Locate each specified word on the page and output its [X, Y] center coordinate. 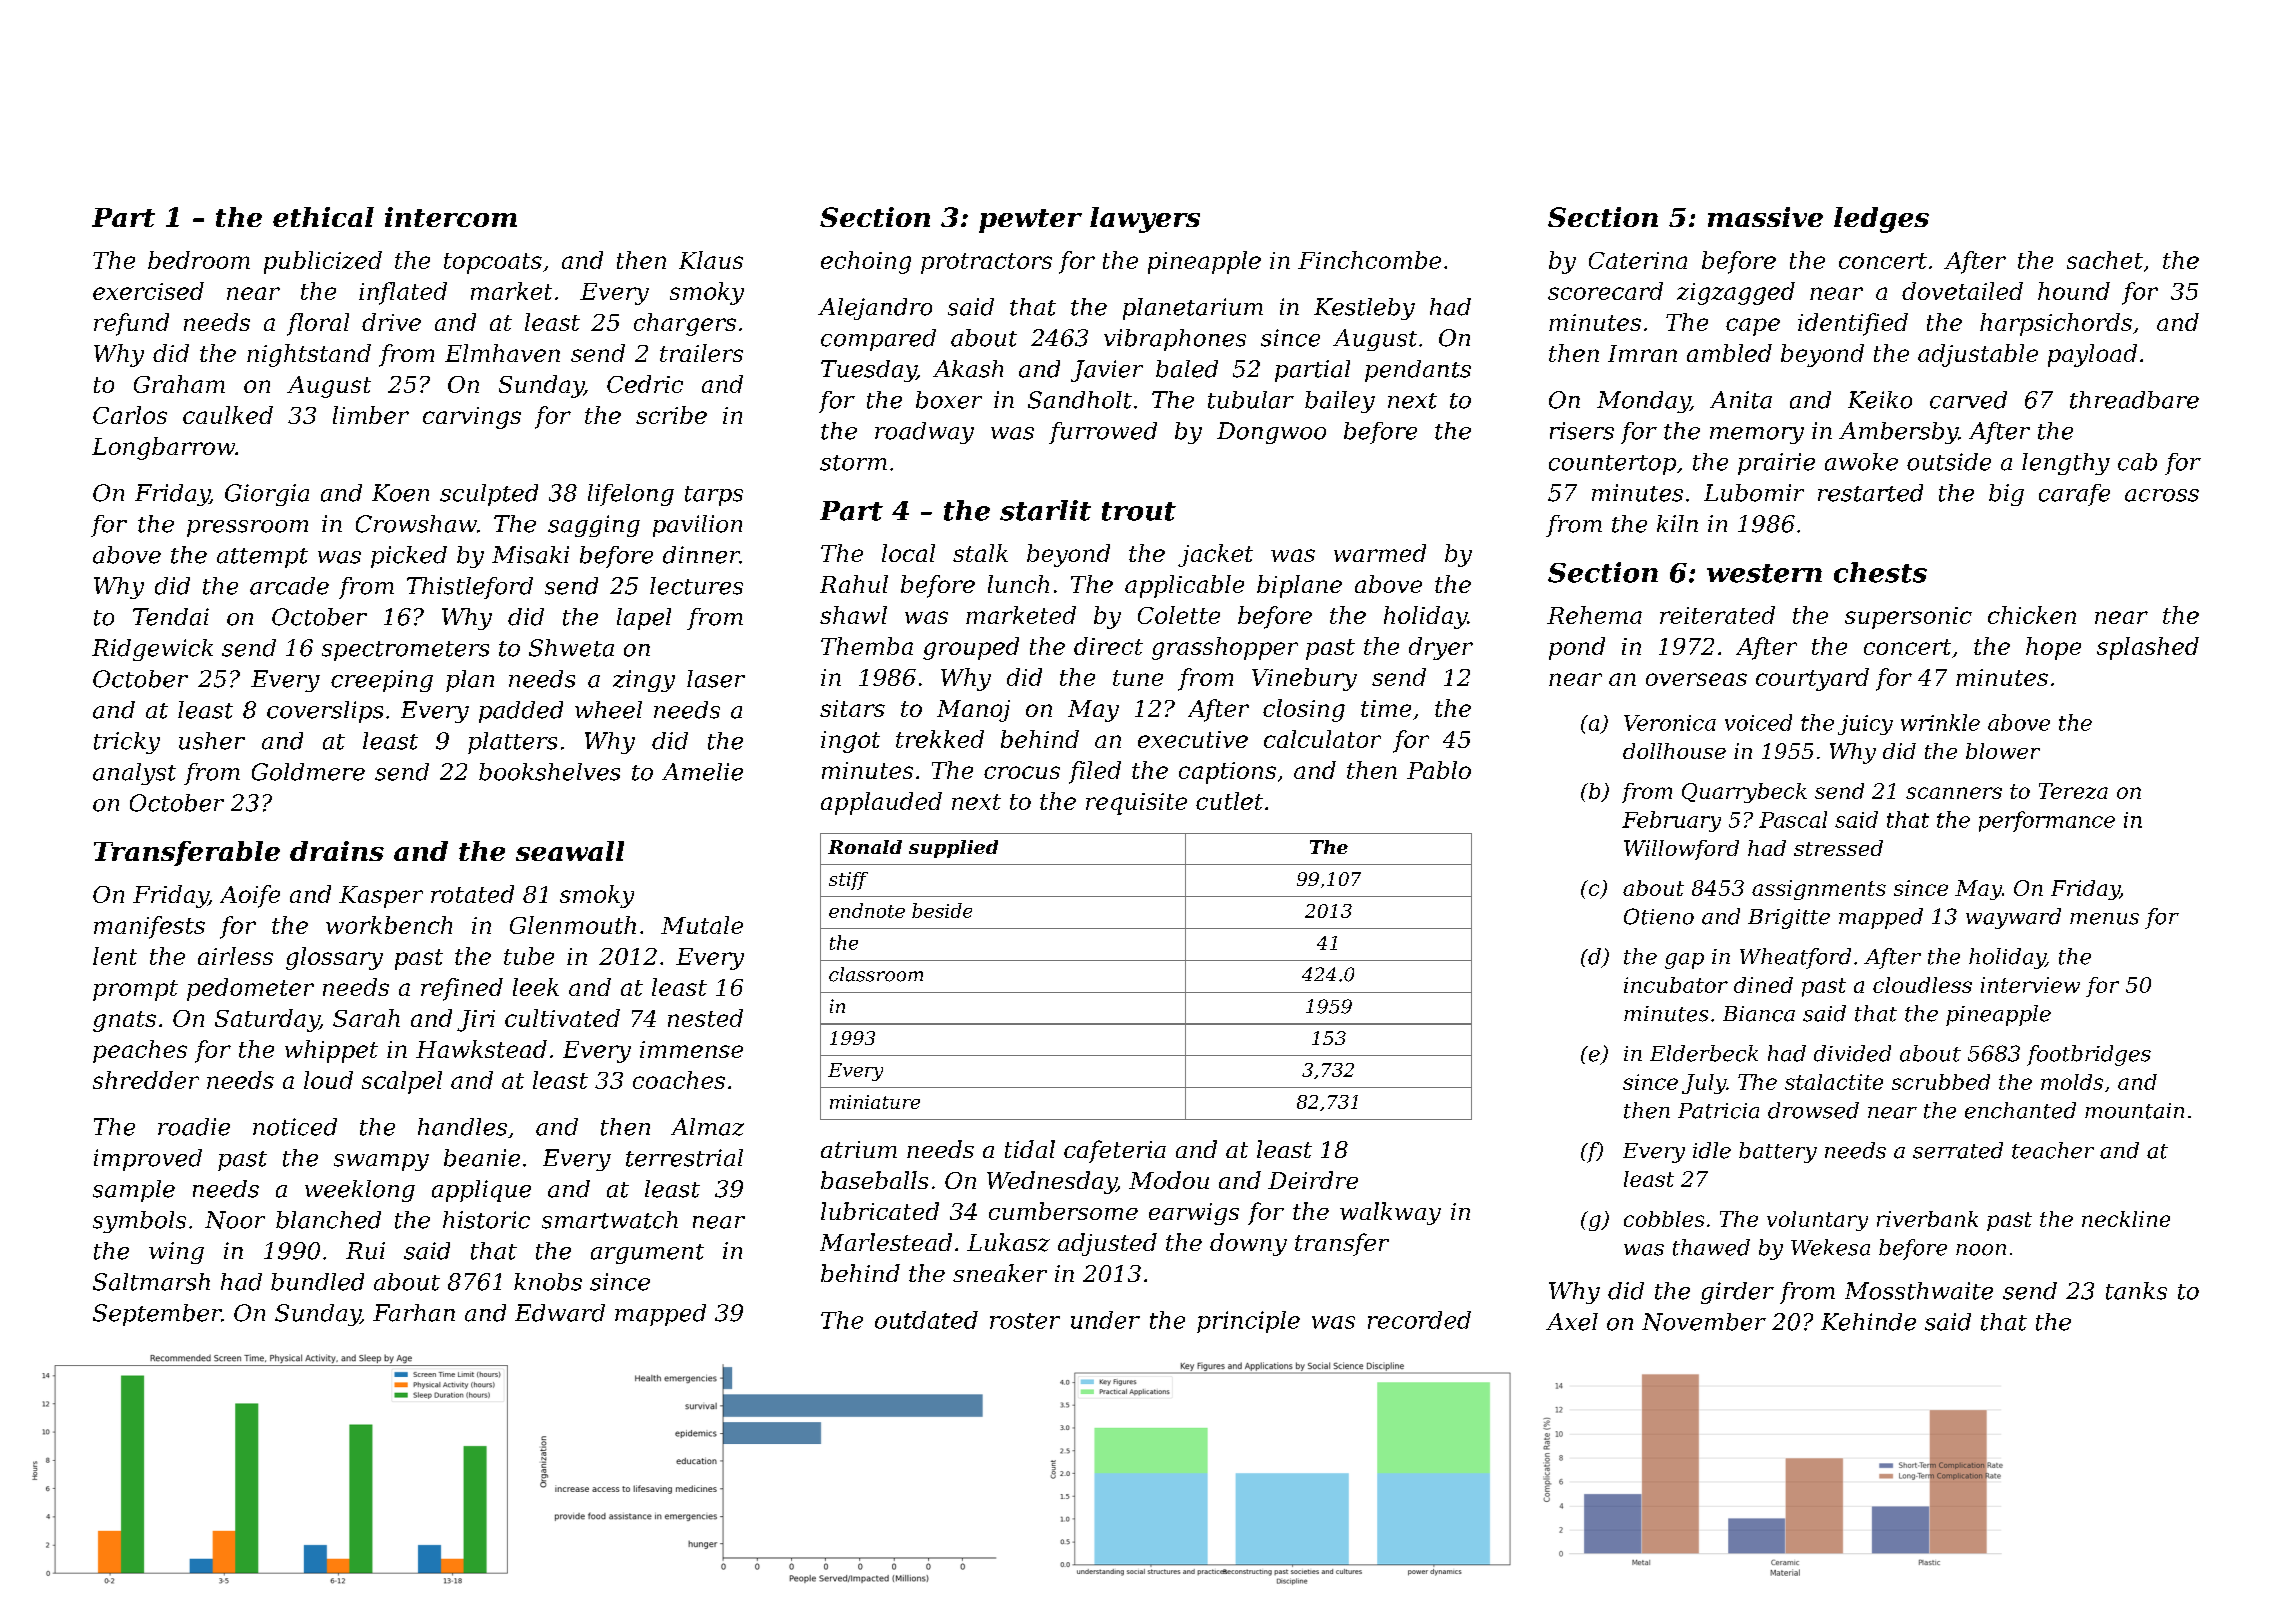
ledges [1881, 220]
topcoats [493, 263]
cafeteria [1115, 1151]
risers [1582, 431]
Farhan [414, 1313]
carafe [2074, 495]
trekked [940, 739]
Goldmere [308, 772]
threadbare [2134, 400]
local [908, 553]
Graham [179, 384]
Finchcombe [1369, 260]
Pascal [1793, 819]
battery [1778, 1152]
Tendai [171, 617]
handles [462, 1127]
